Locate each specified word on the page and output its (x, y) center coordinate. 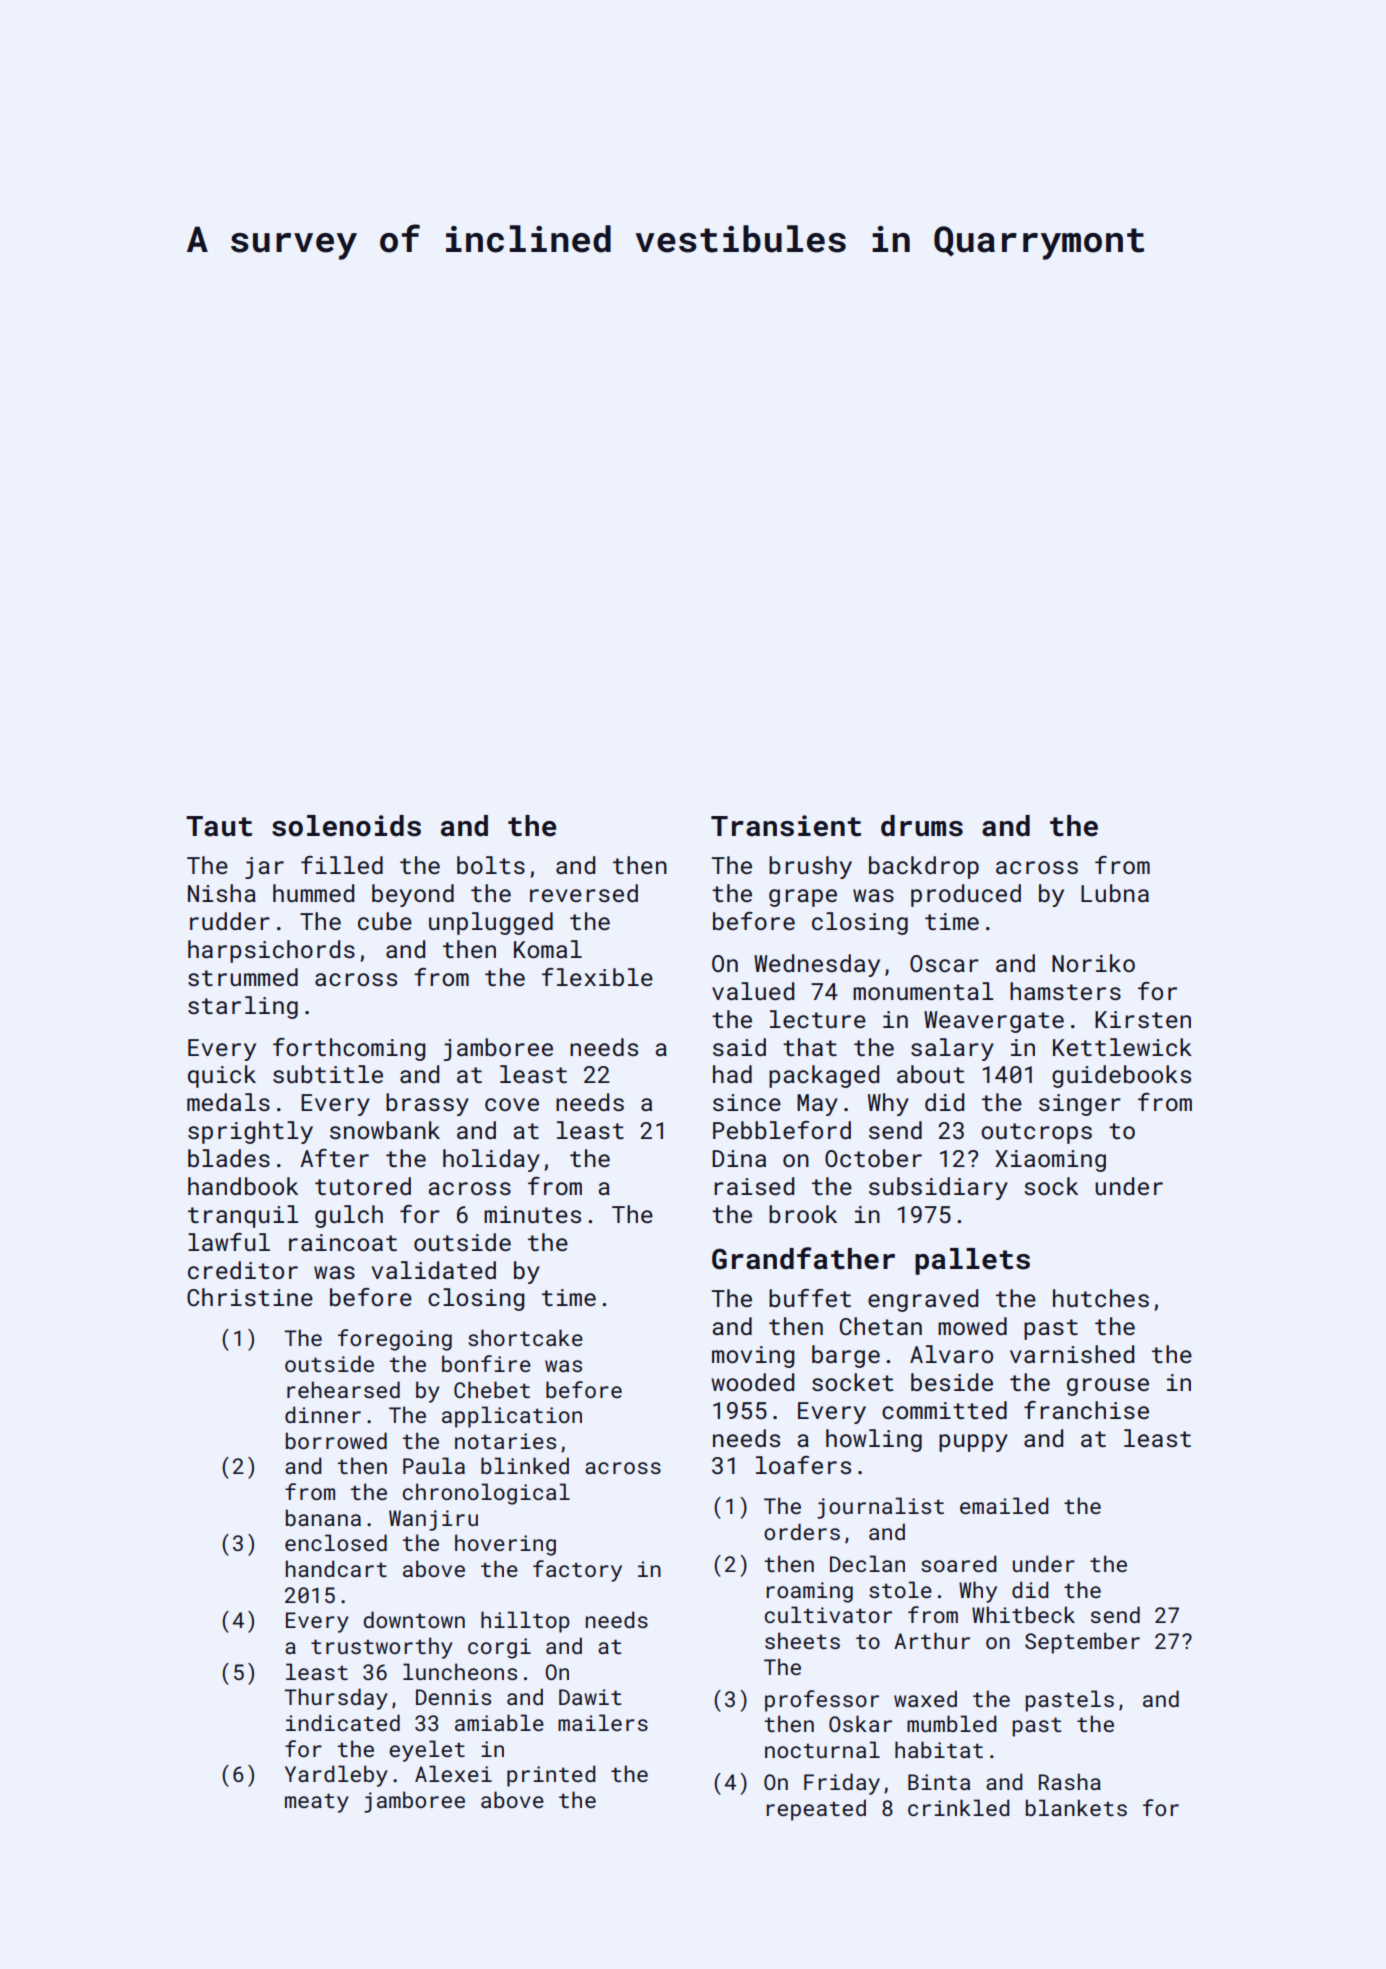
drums (922, 826)
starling (243, 1007)
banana (323, 1517)
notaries (505, 1441)
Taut (219, 826)
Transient (786, 826)
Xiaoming (1050, 1161)
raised (754, 1186)
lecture (818, 1019)
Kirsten (1143, 1019)
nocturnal (822, 1749)
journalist (880, 1508)
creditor (243, 1270)
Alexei (453, 1773)
